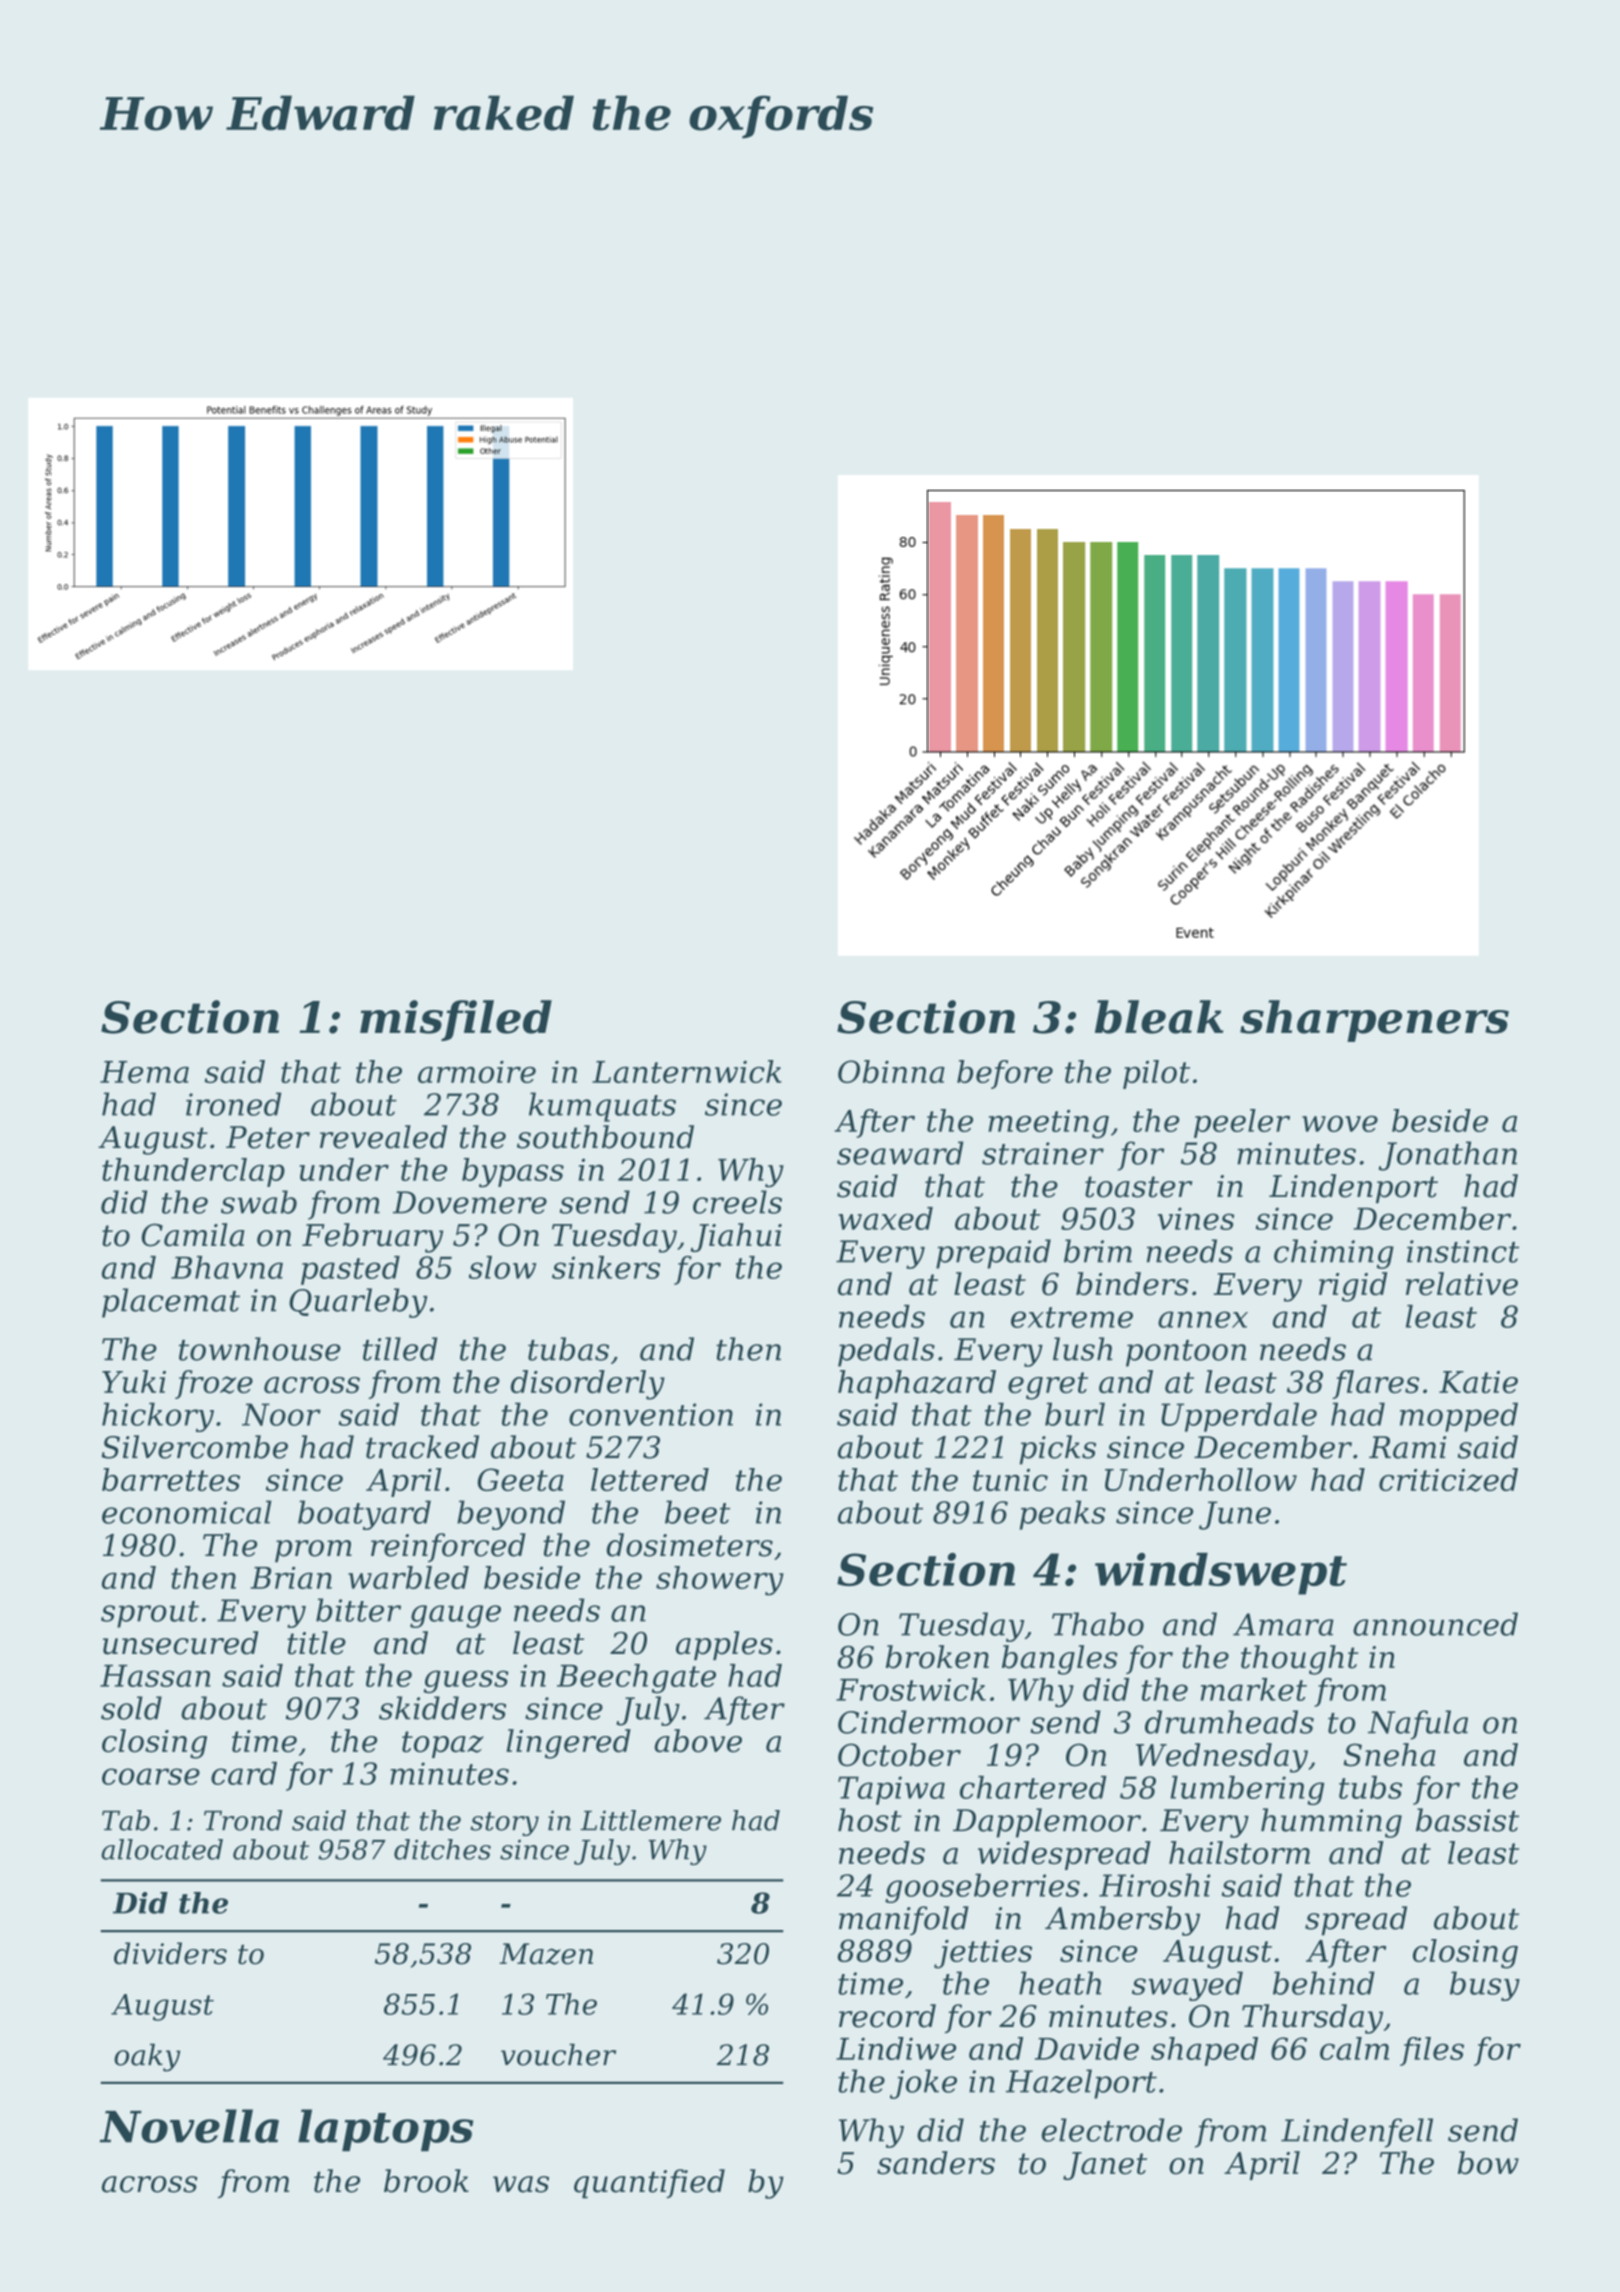 Image resolution: width=1620 pixels, height=2292 pixels. I want to click on Obinna, so click(891, 1071).
